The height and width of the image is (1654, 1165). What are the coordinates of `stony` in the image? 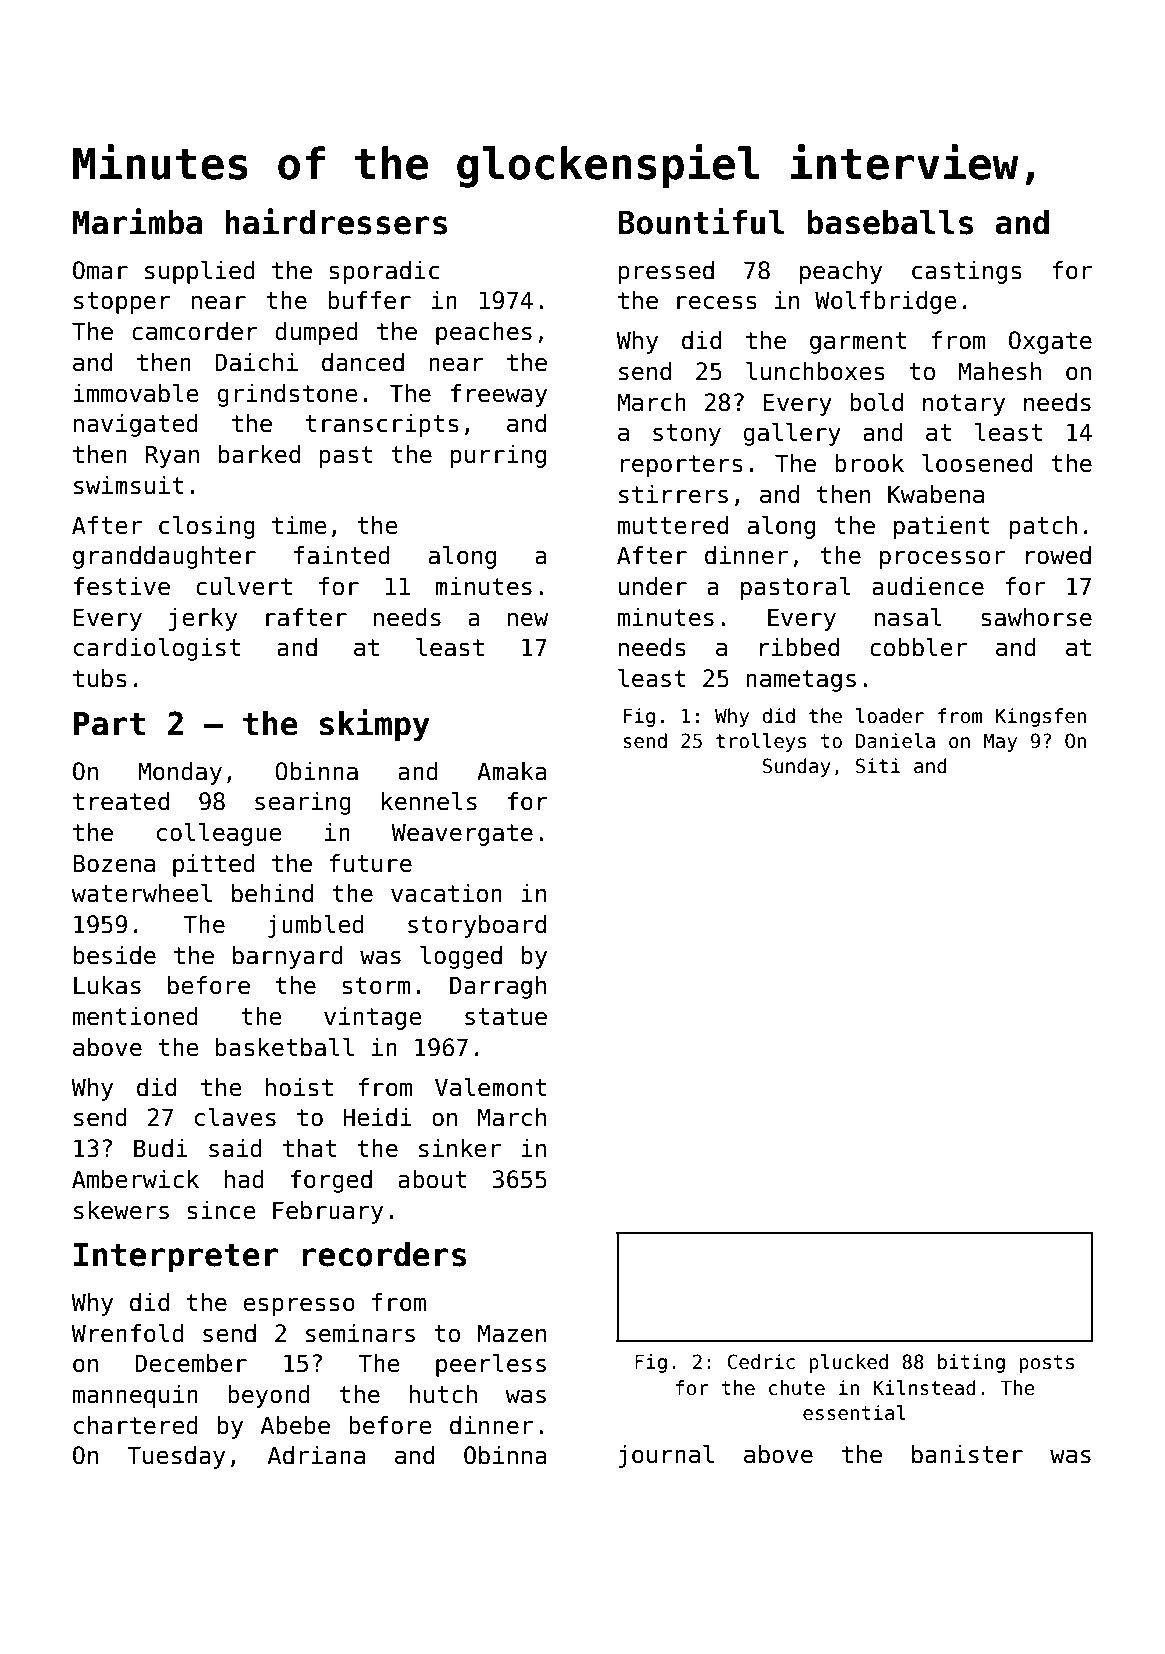 It's located at (687, 435).
